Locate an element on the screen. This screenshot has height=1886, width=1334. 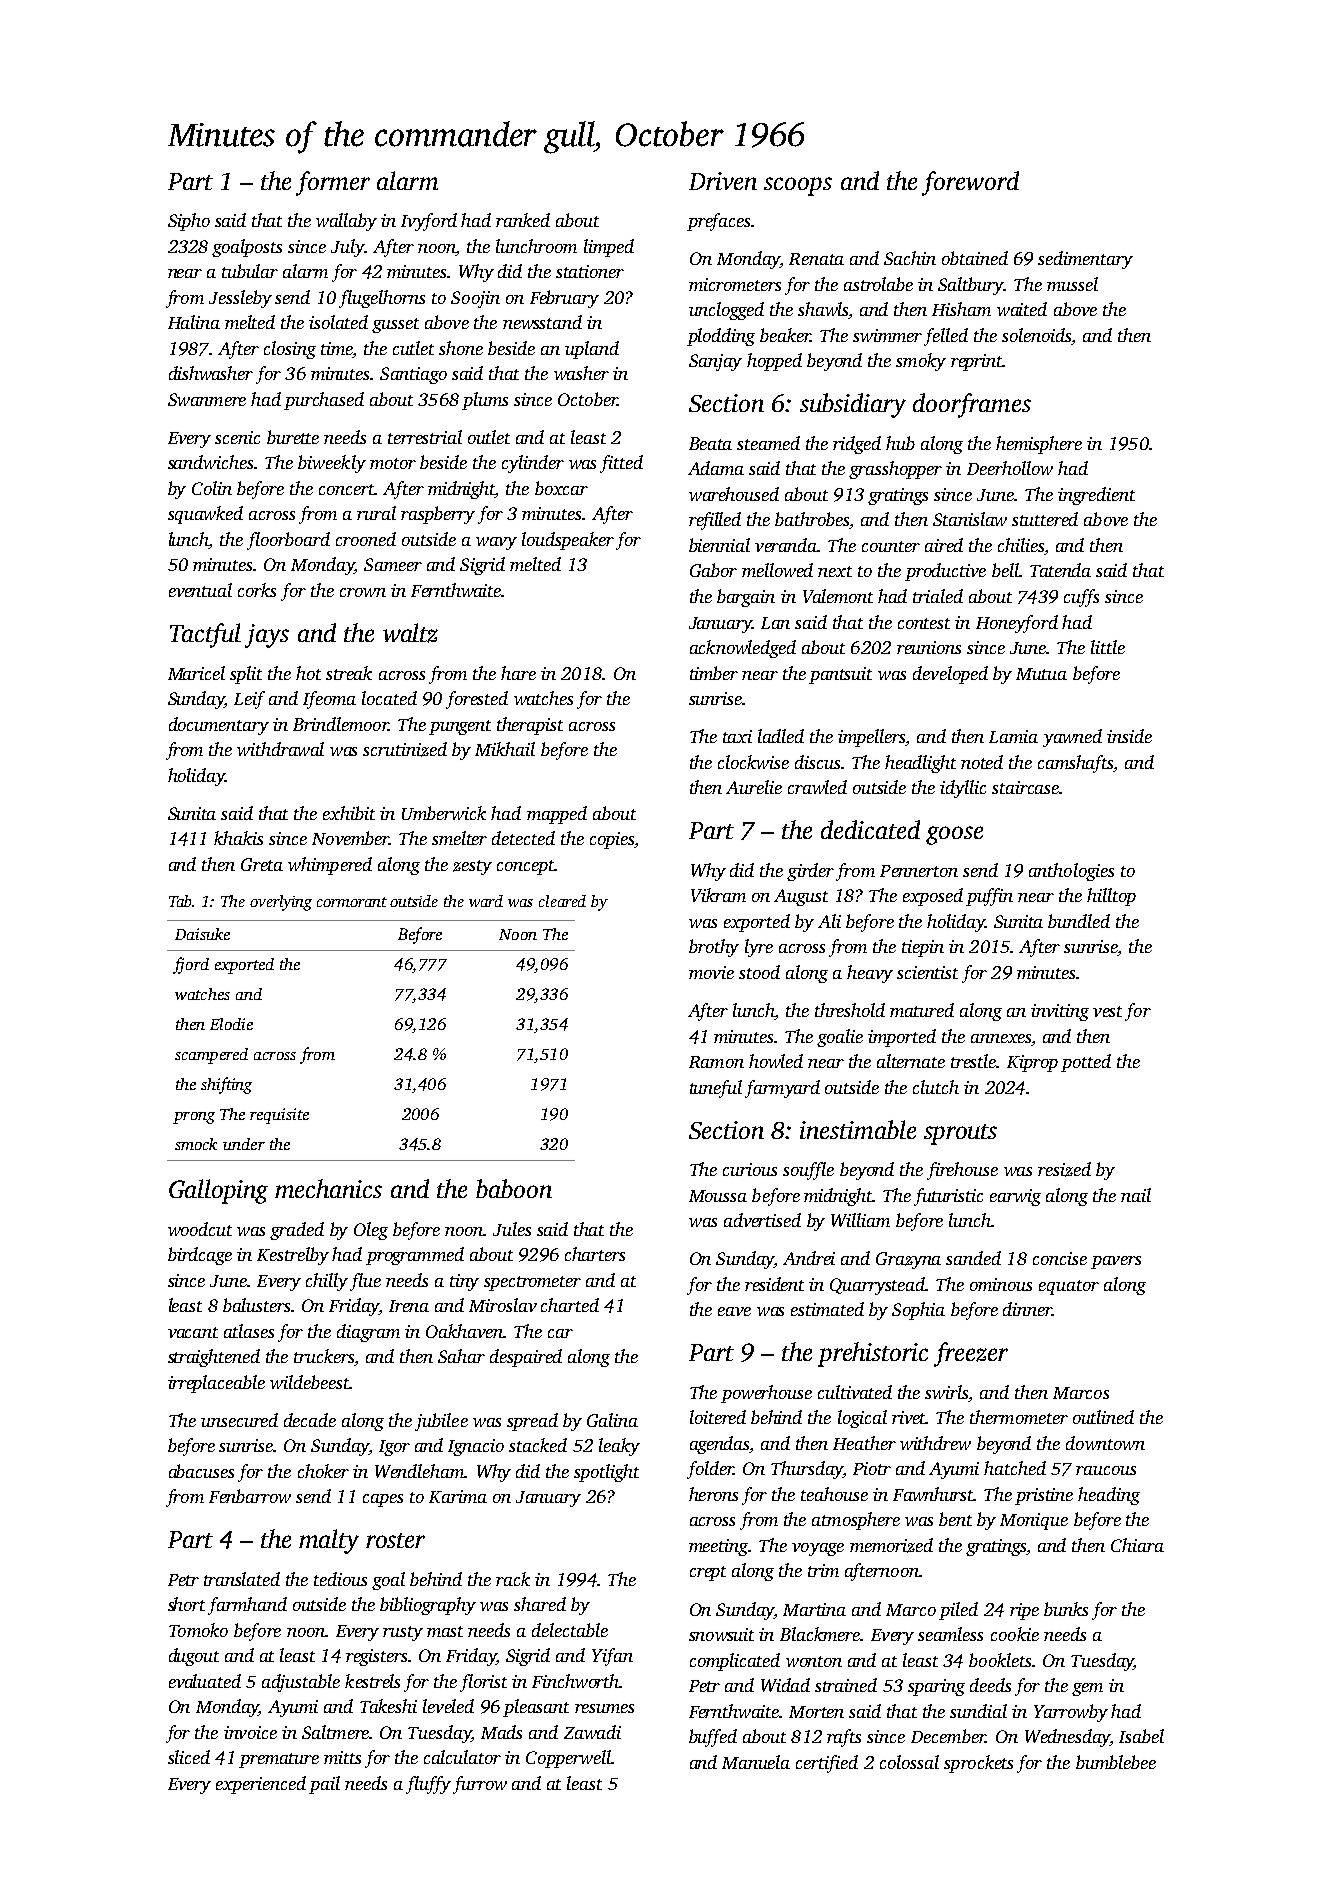
Halina is located at coordinates (194, 322).
